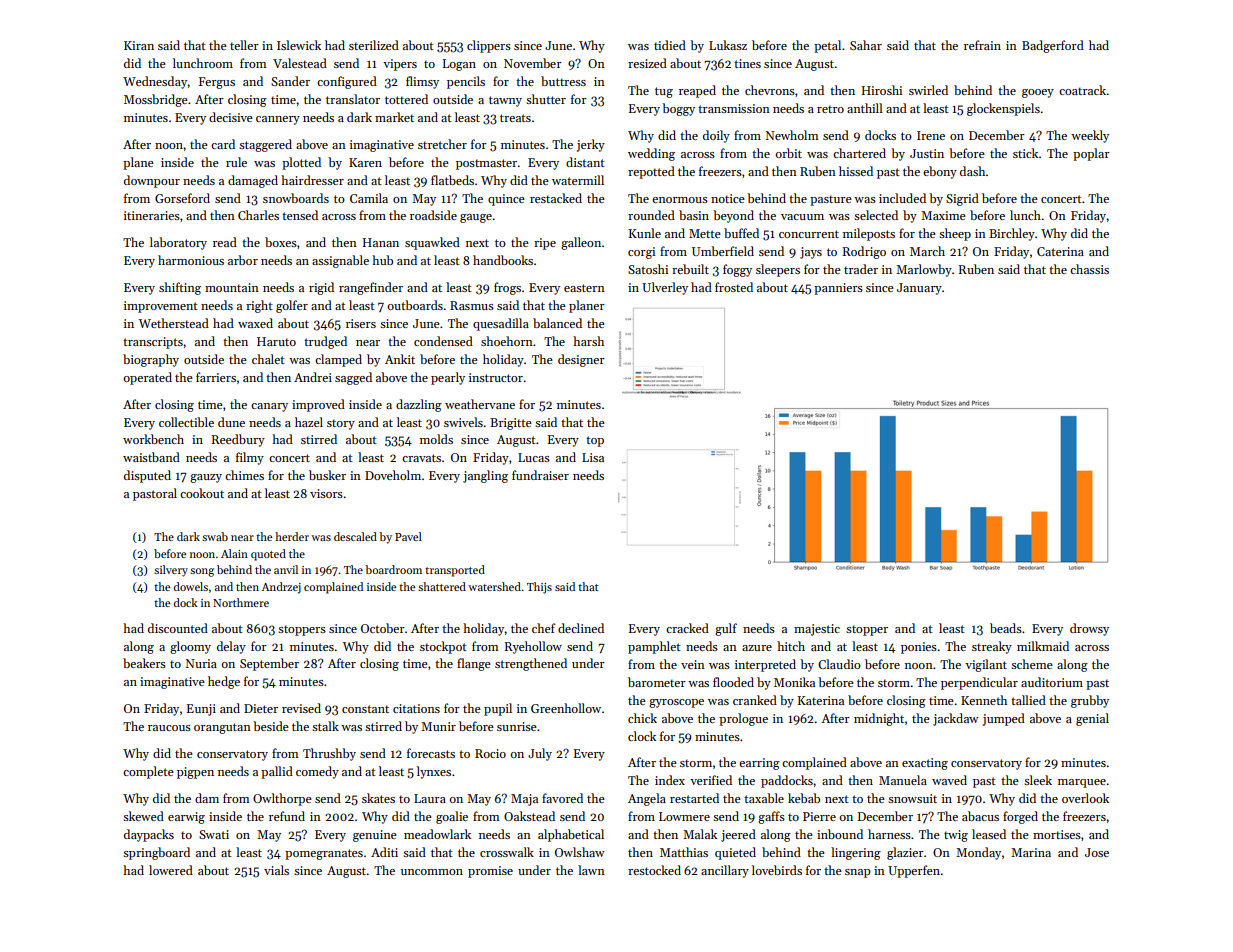  What do you see at coordinates (216, 377) in the screenshot?
I see `farriers` at bounding box center [216, 377].
